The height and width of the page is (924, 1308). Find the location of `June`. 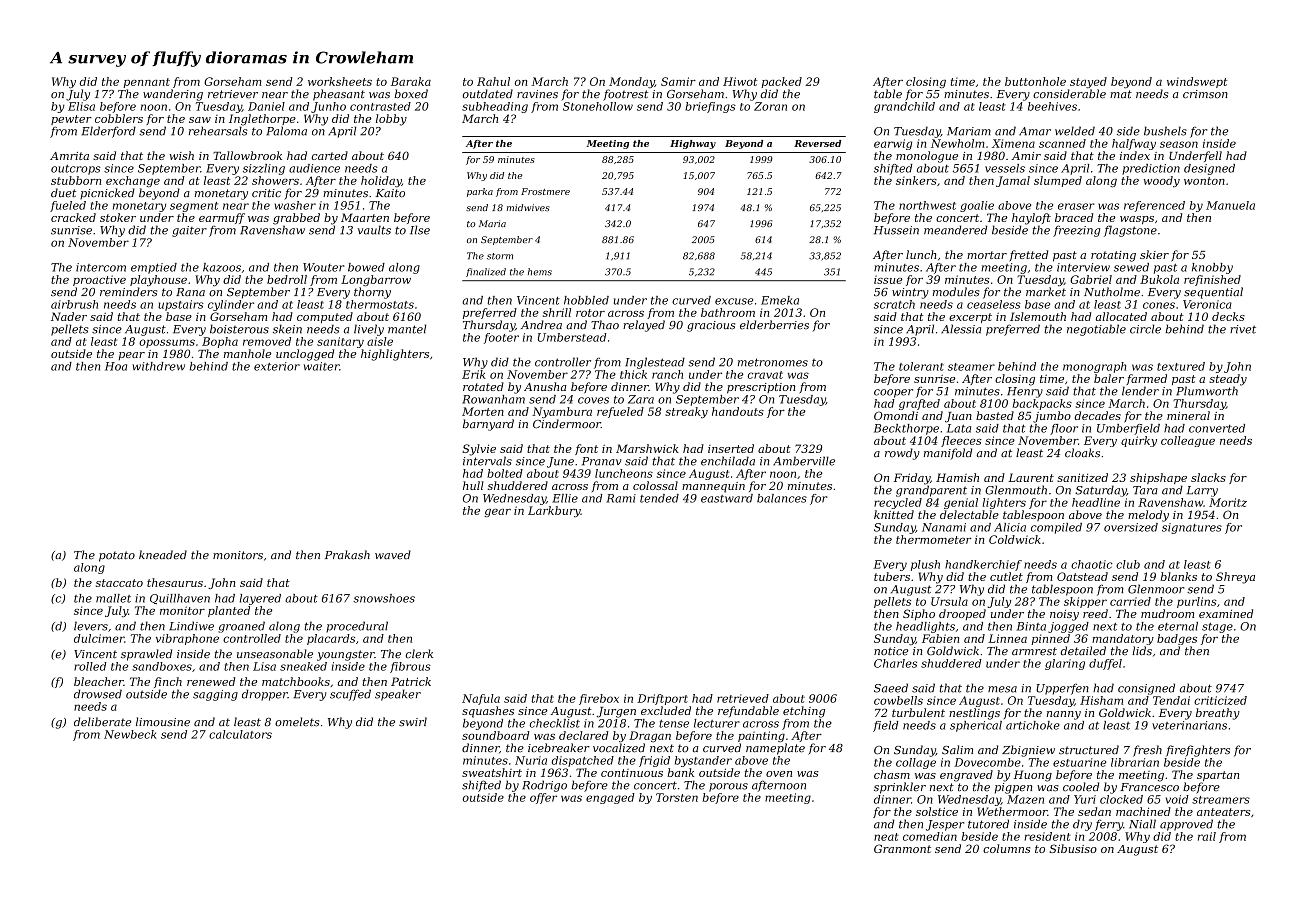

June is located at coordinates (560, 462).
